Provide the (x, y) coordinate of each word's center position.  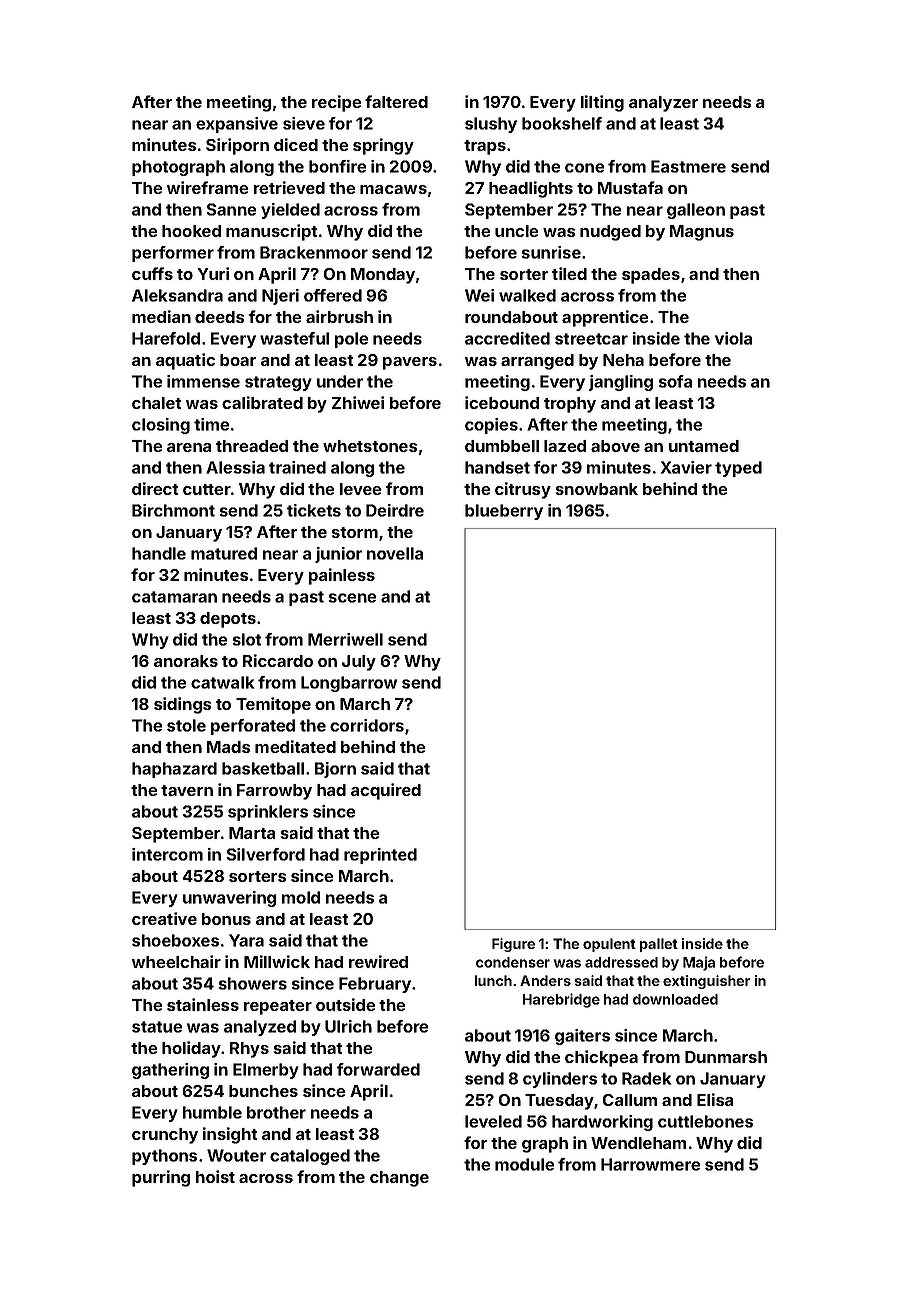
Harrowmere (650, 1164)
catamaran (174, 597)
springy (383, 146)
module (524, 1164)
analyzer (663, 104)
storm (355, 532)
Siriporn (237, 146)
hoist (215, 1176)
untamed (704, 446)
